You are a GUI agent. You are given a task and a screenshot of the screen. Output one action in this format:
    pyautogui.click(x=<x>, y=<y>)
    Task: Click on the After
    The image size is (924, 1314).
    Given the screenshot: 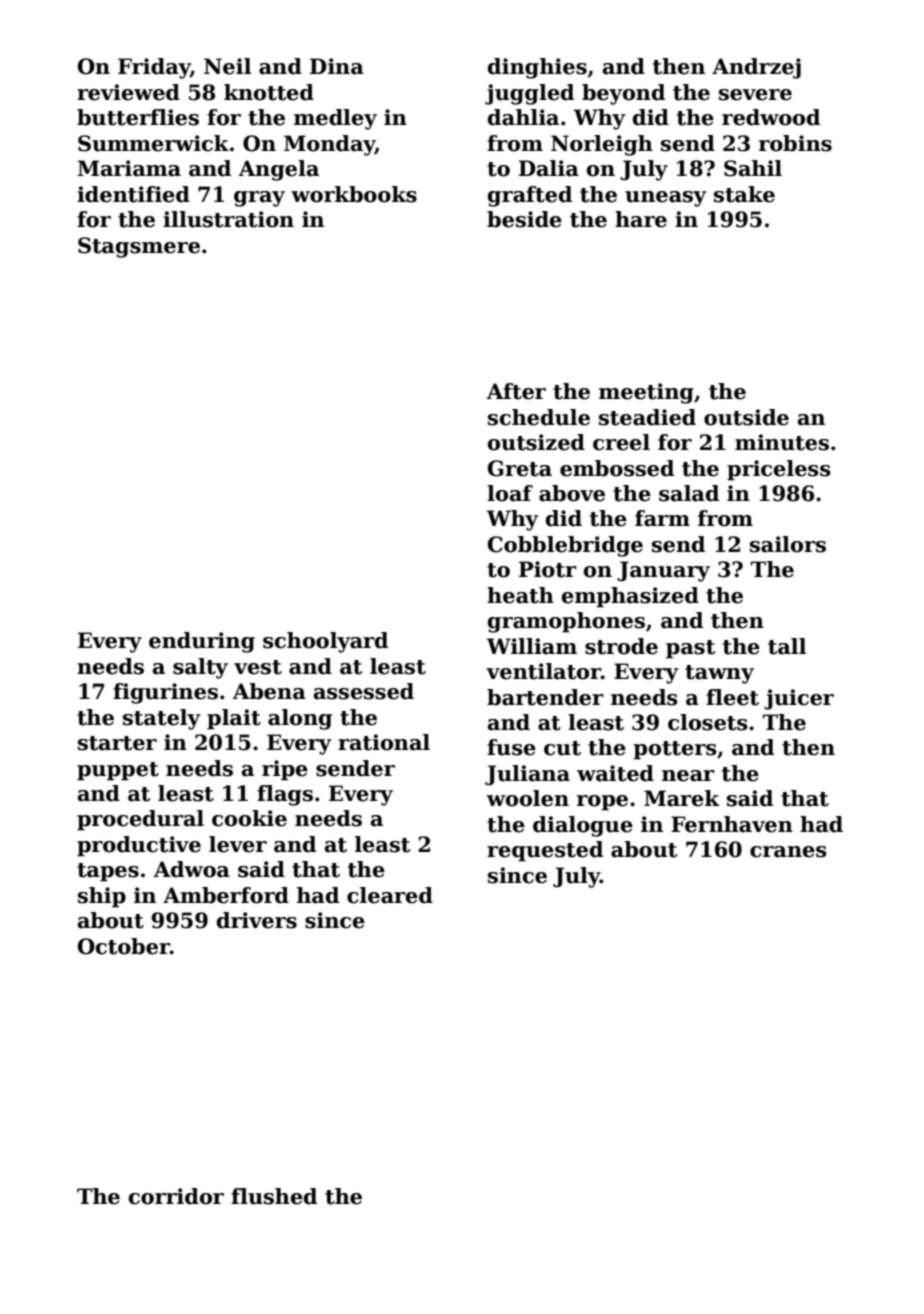 What is the action you would take?
    pyautogui.click(x=516, y=391)
